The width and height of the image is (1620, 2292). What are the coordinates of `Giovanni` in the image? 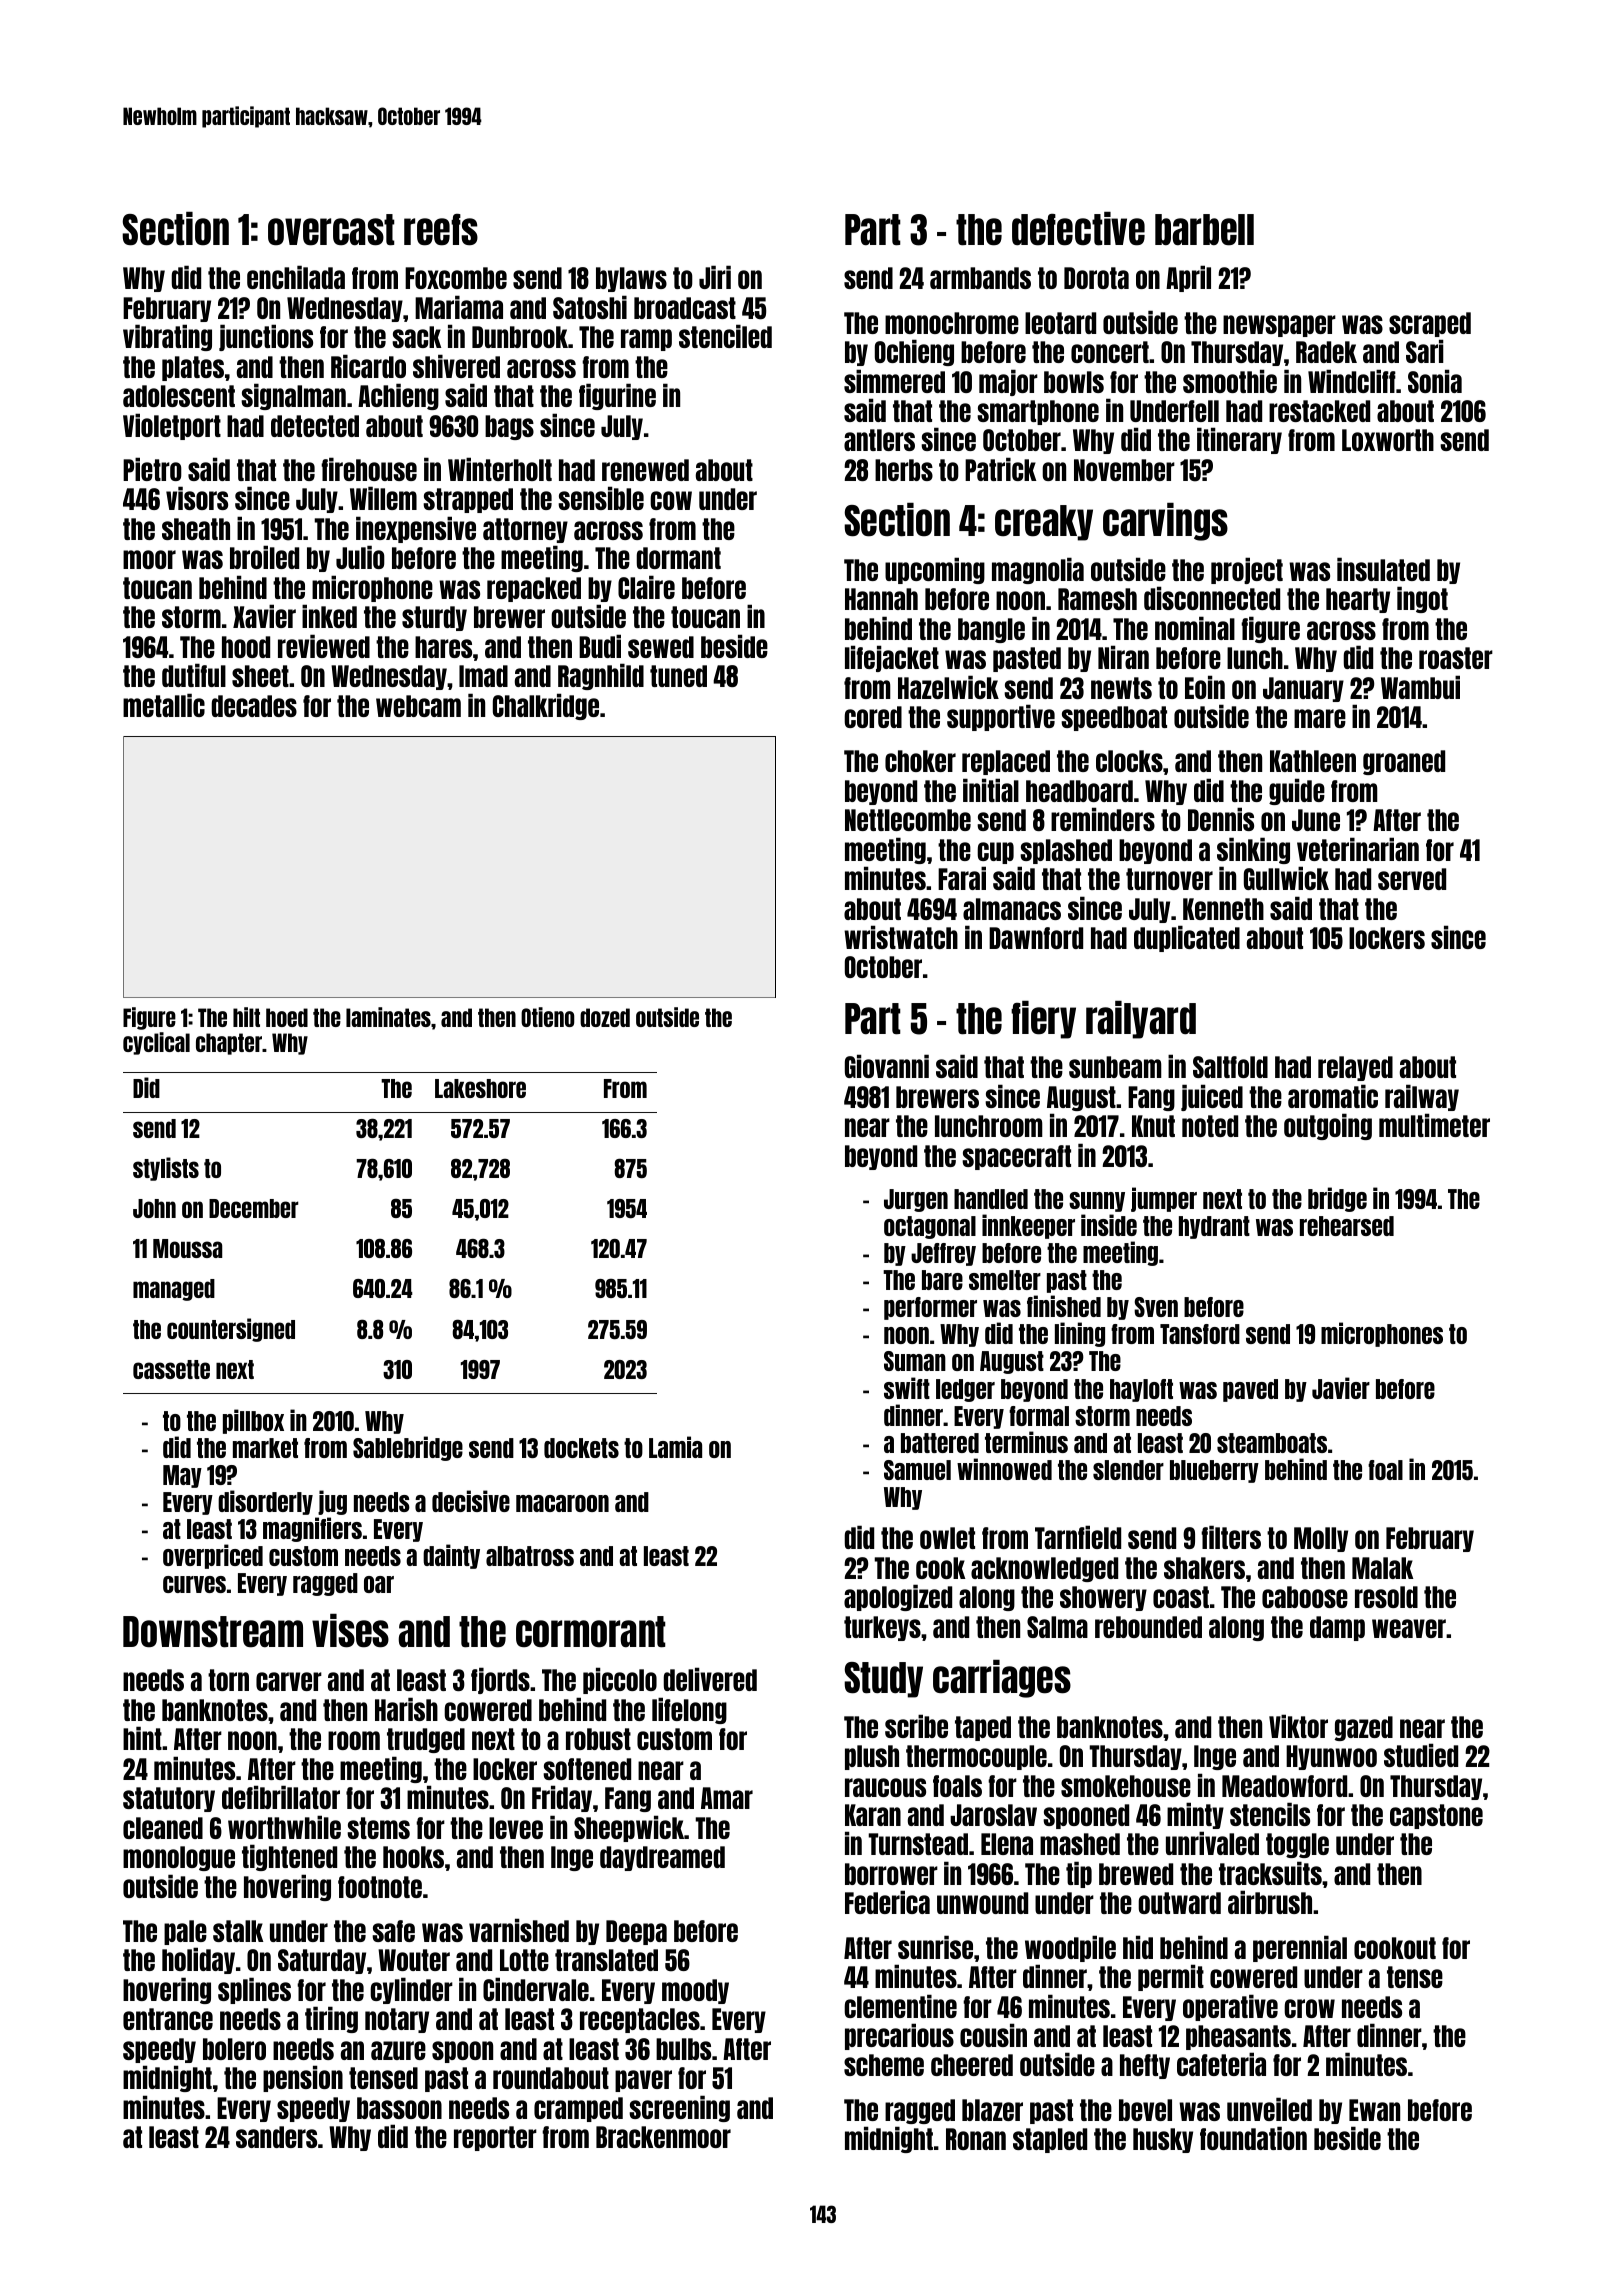 It's located at (887, 1066).
